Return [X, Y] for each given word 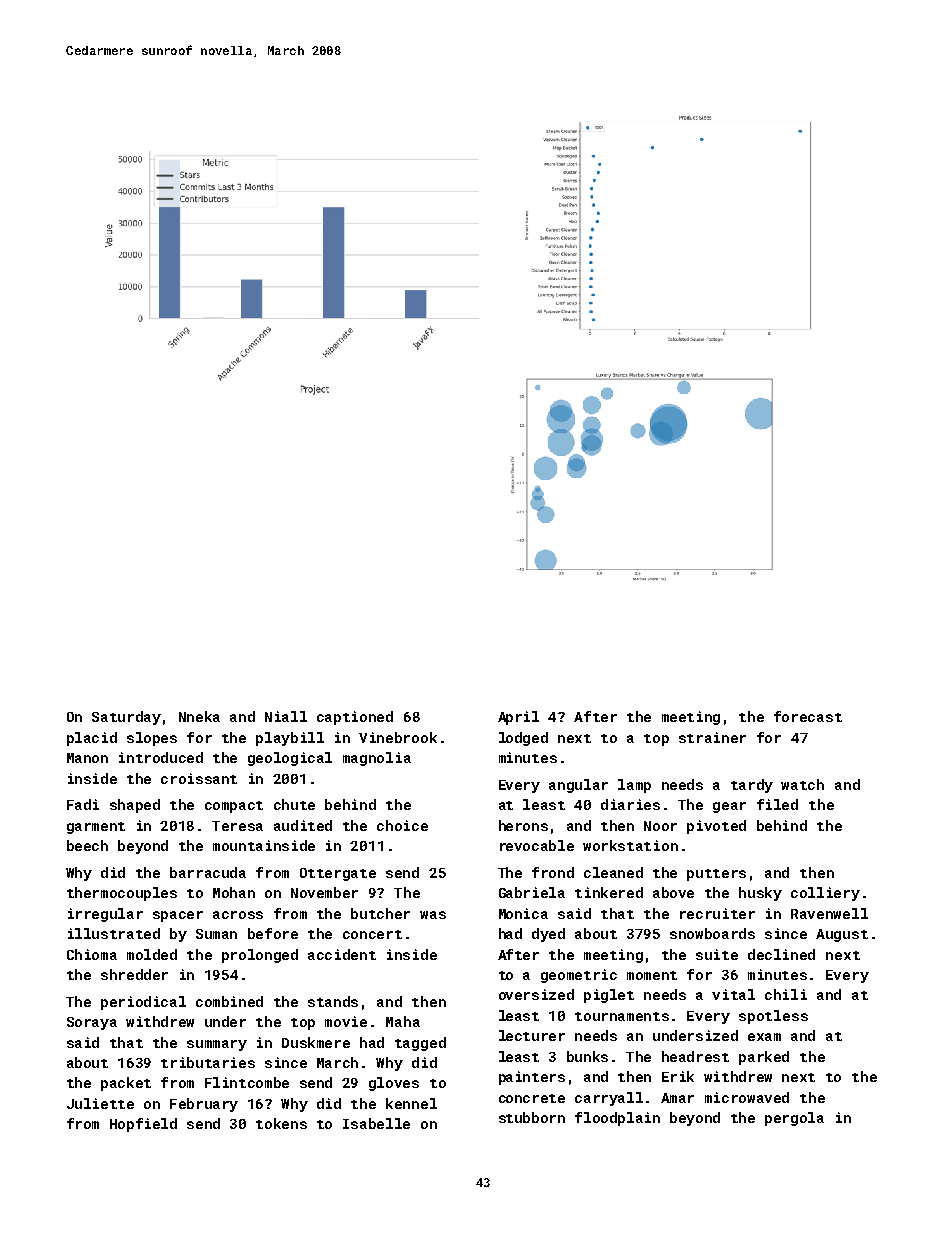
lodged [523, 739]
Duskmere [316, 1042]
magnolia [377, 759]
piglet [609, 996]
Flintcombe [247, 1082]
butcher [380, 913]
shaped [135, 806]
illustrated [114, 933]
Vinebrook [398, 737]
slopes [152, 739]
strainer [712, 737]
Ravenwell [829, 913]
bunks [587, 1056]
